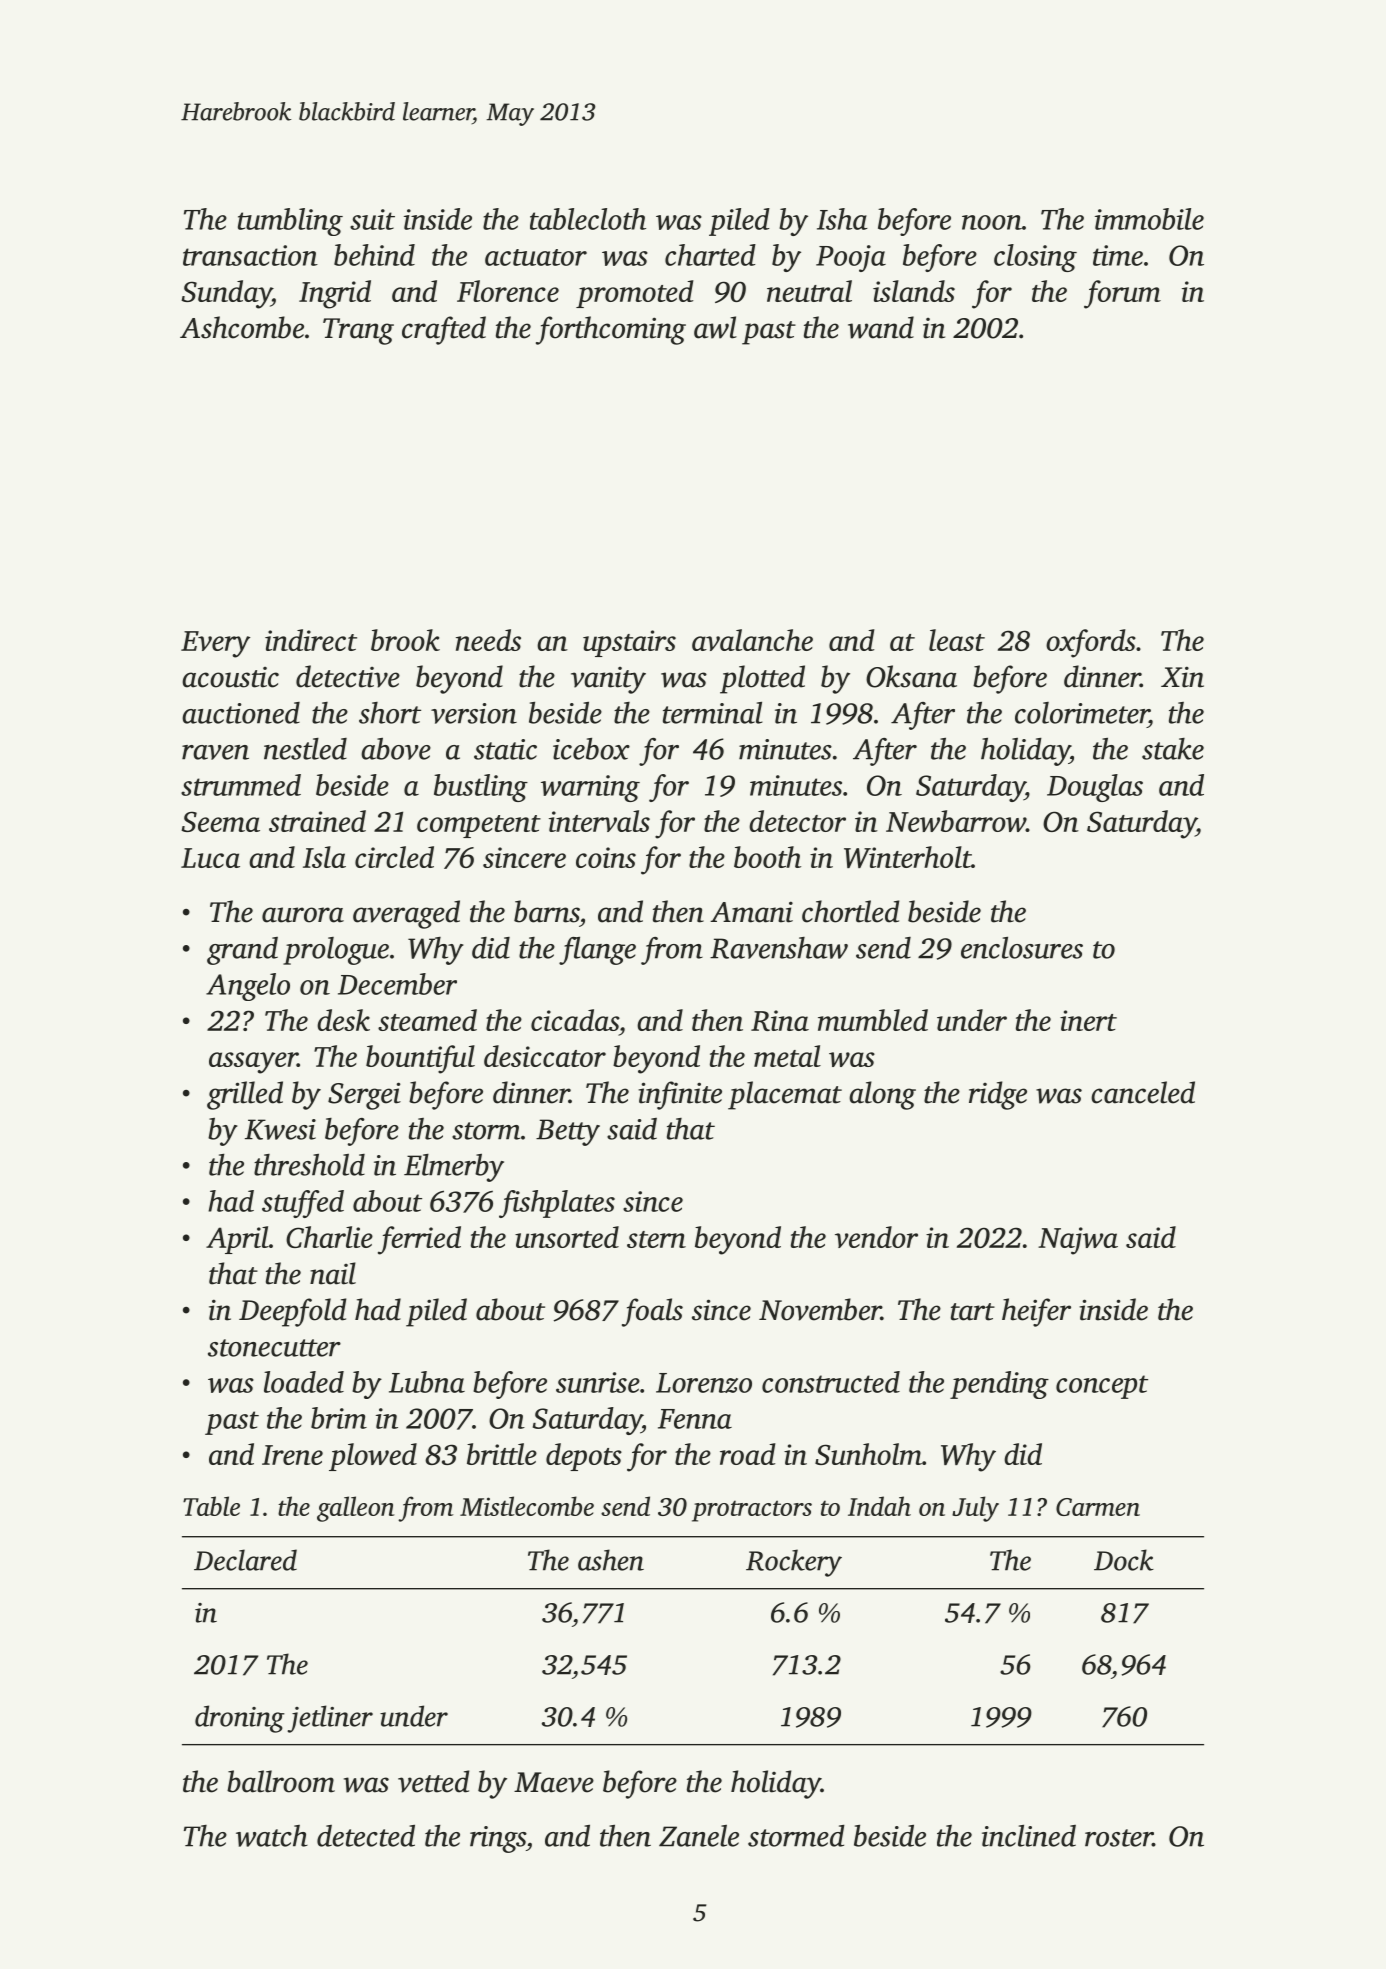 This page has height=1969, width=1386. I want to click on stern, so click(656, 1239).
